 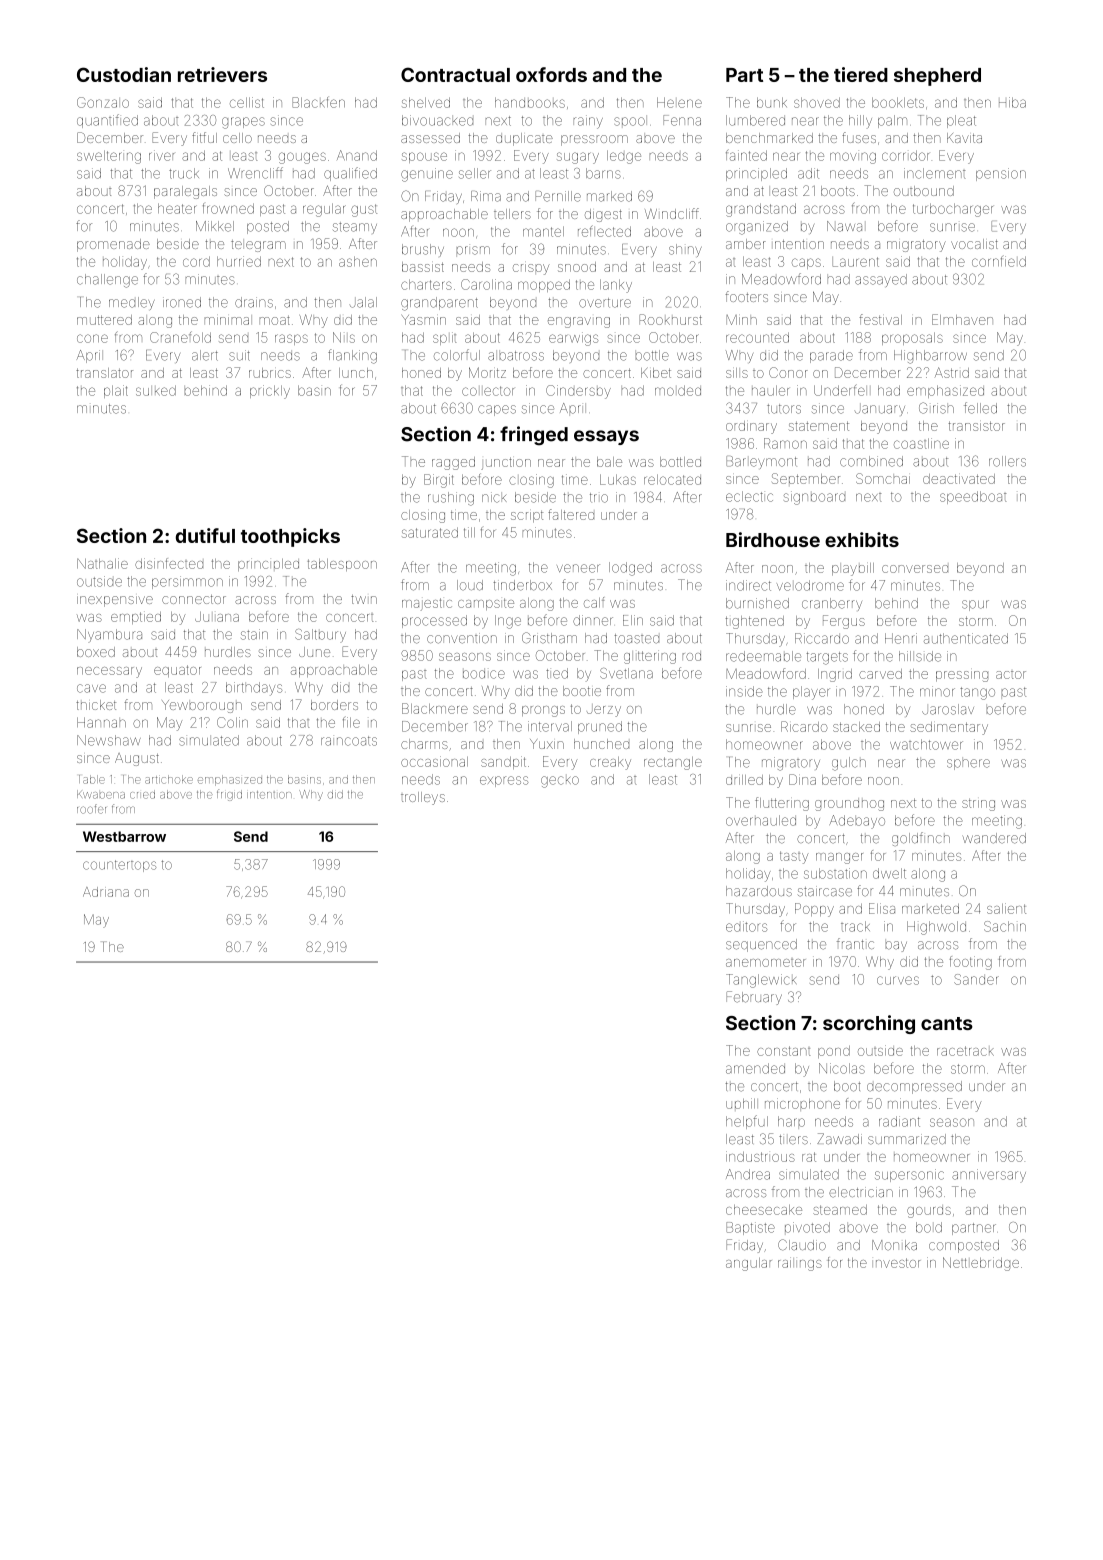 What do you see at coordinates (962, 319) in the document?
I see `Elmhaven` at bounding box center [962, 319].
